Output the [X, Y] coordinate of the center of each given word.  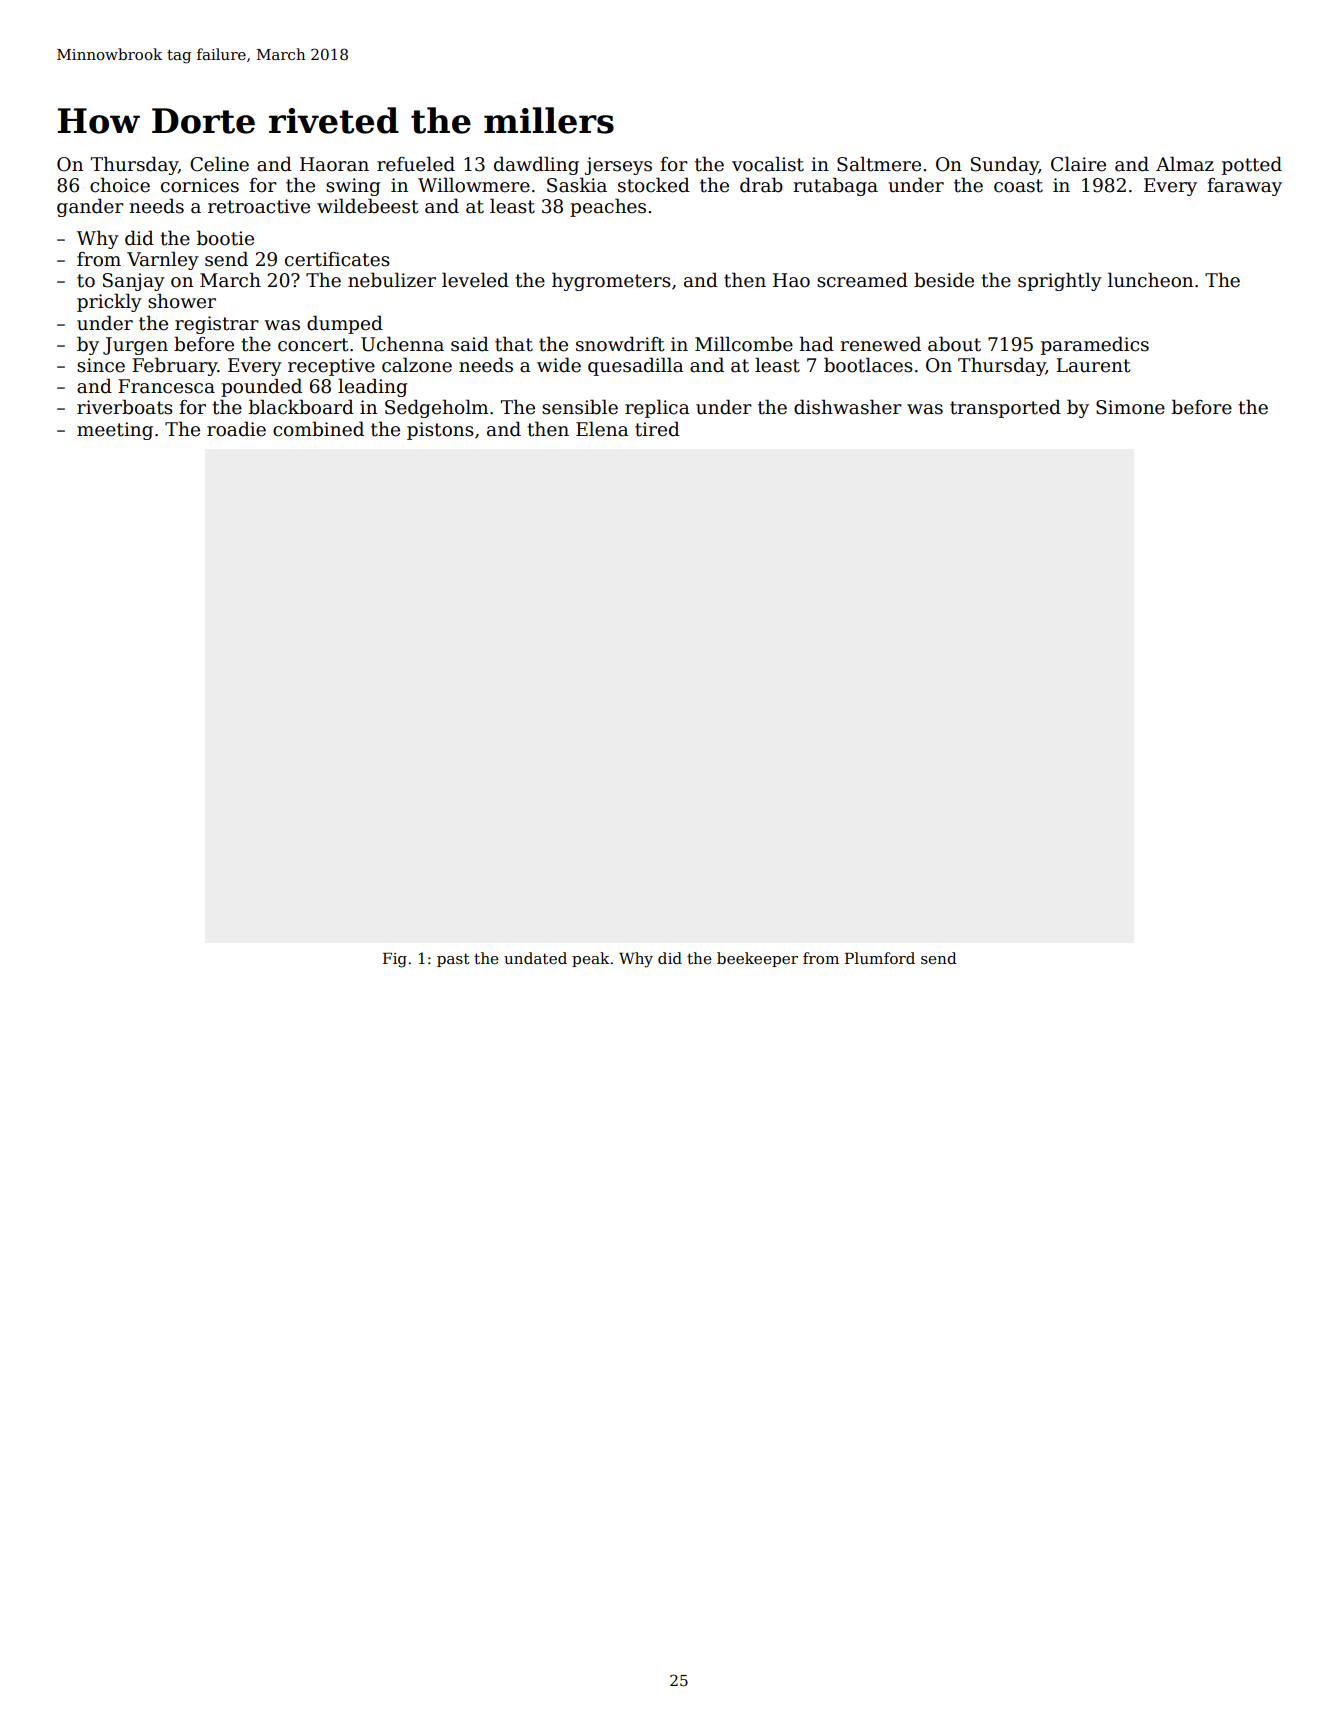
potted [1252, 165]
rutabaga [835, 186]
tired [657, 429]
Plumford [880, 958]
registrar [217, 325]
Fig [395, 960]
